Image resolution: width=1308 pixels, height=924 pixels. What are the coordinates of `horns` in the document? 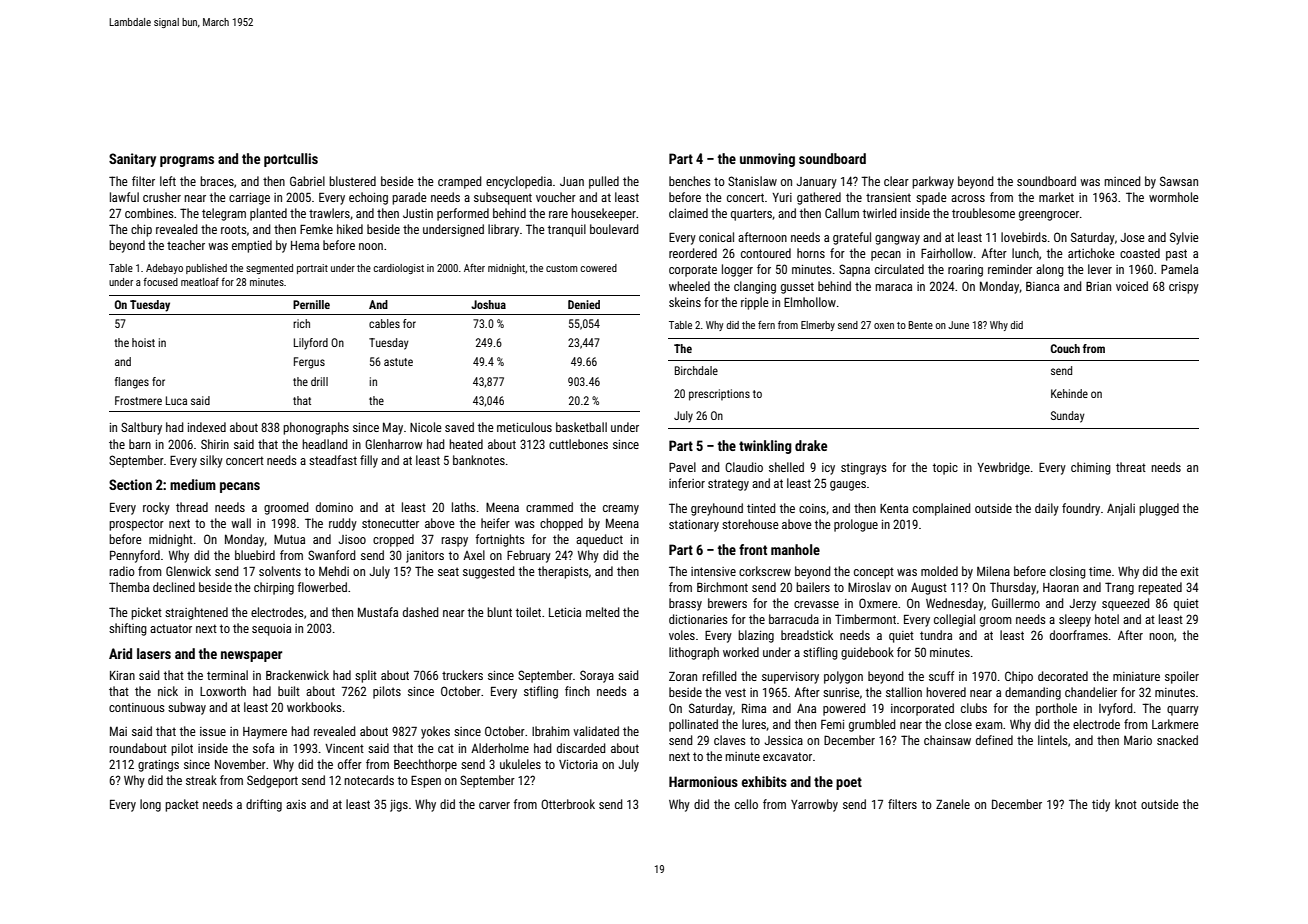 It's located at (811, 253).
